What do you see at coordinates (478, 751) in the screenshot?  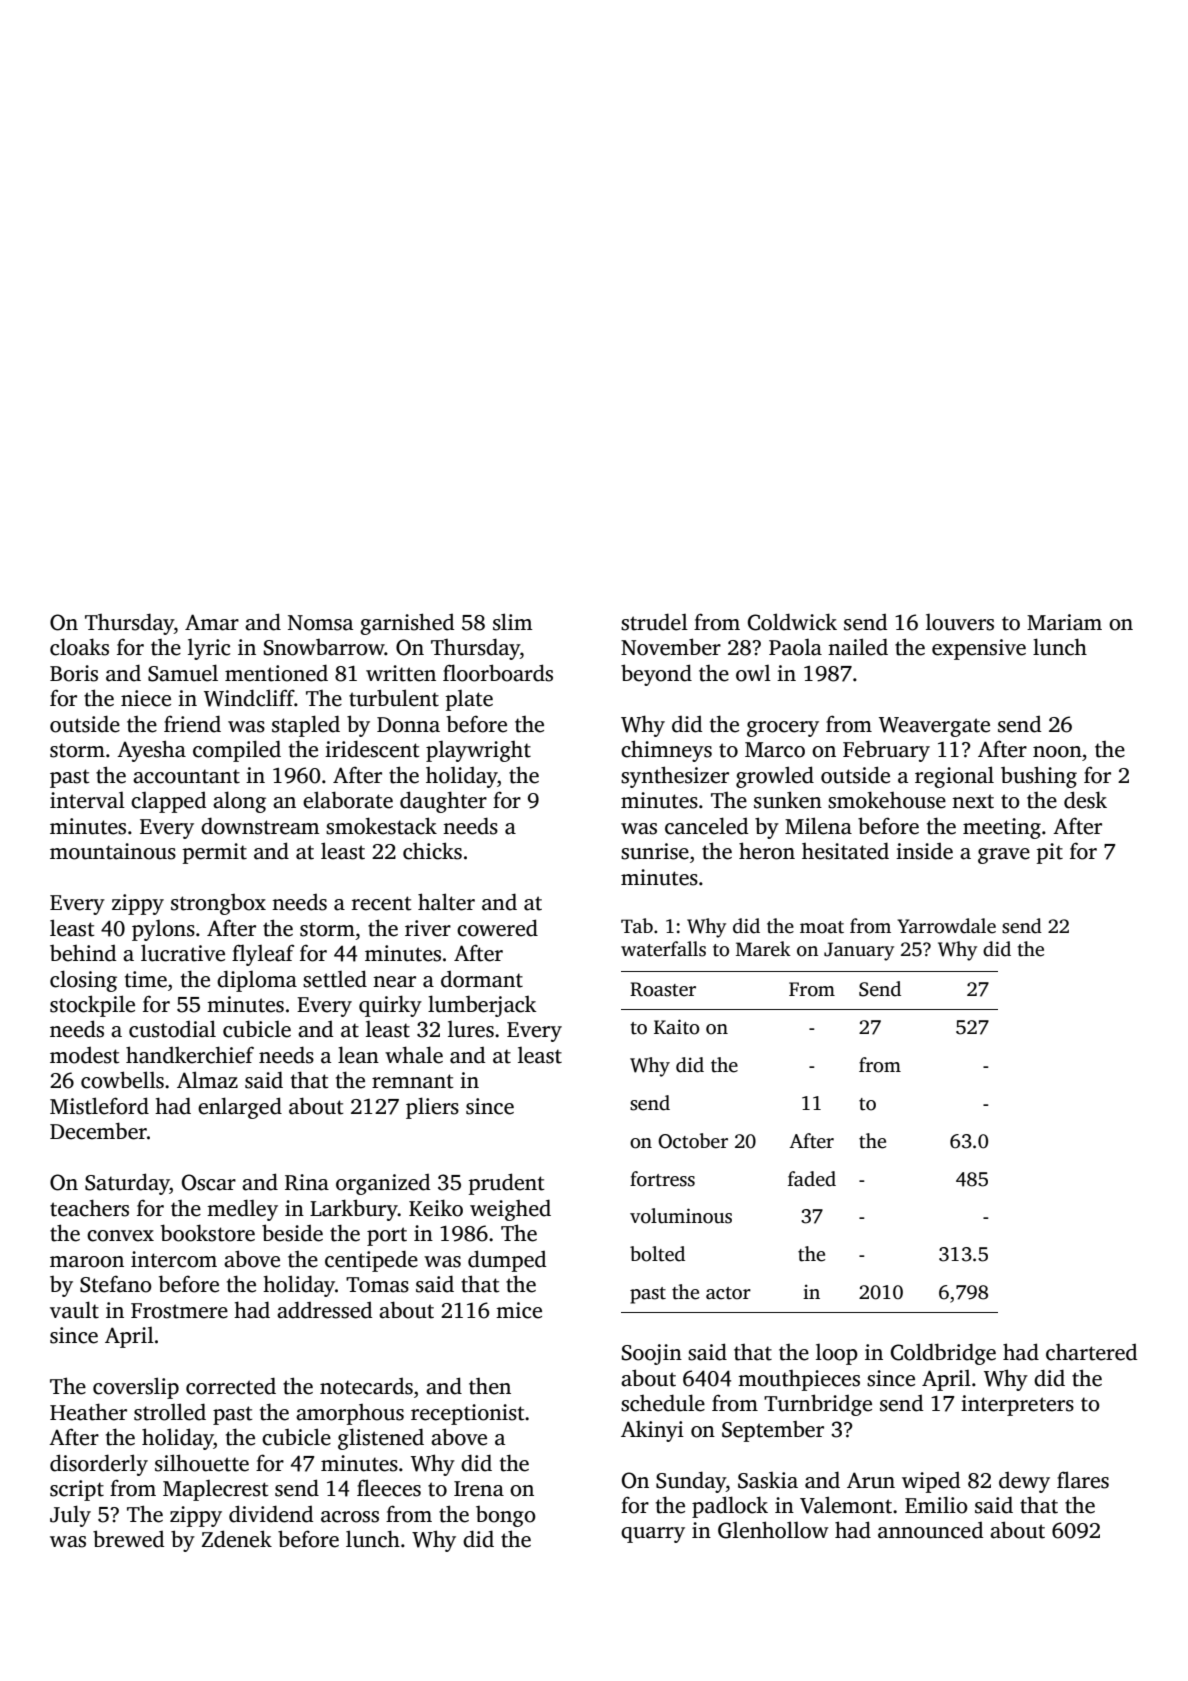 I see `playwright` at bounding box center [478, 751].
